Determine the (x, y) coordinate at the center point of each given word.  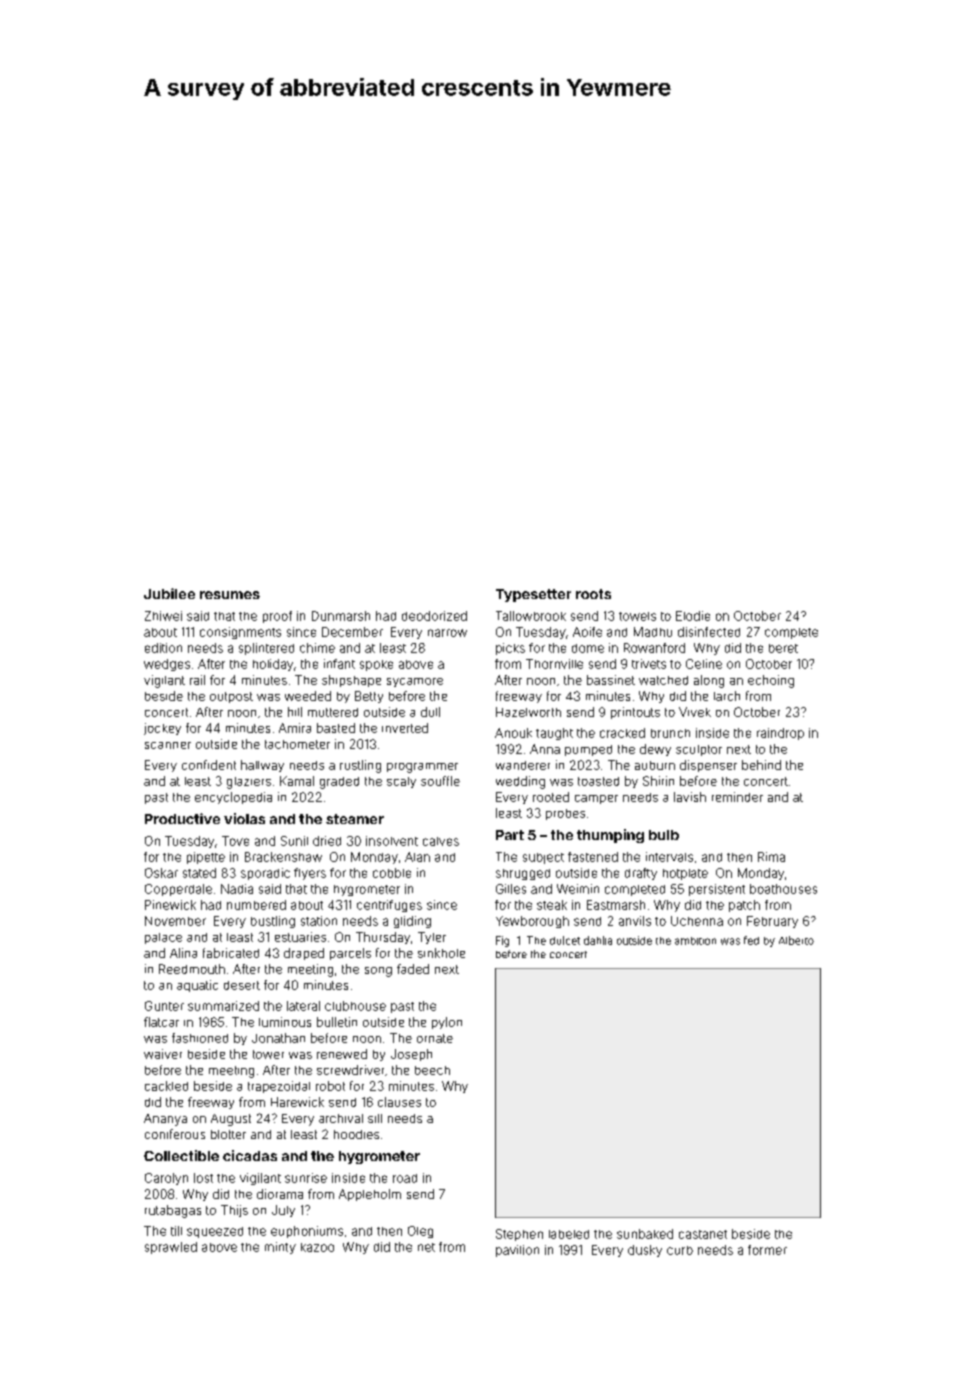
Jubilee (169, 593)
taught (554, 734)
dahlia (598, 940)
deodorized (434, 616)
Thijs (234, 1211)
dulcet (565, 940)
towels (637, 616)
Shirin (658, 781)
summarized (223, 1006)
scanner (168, 745)
